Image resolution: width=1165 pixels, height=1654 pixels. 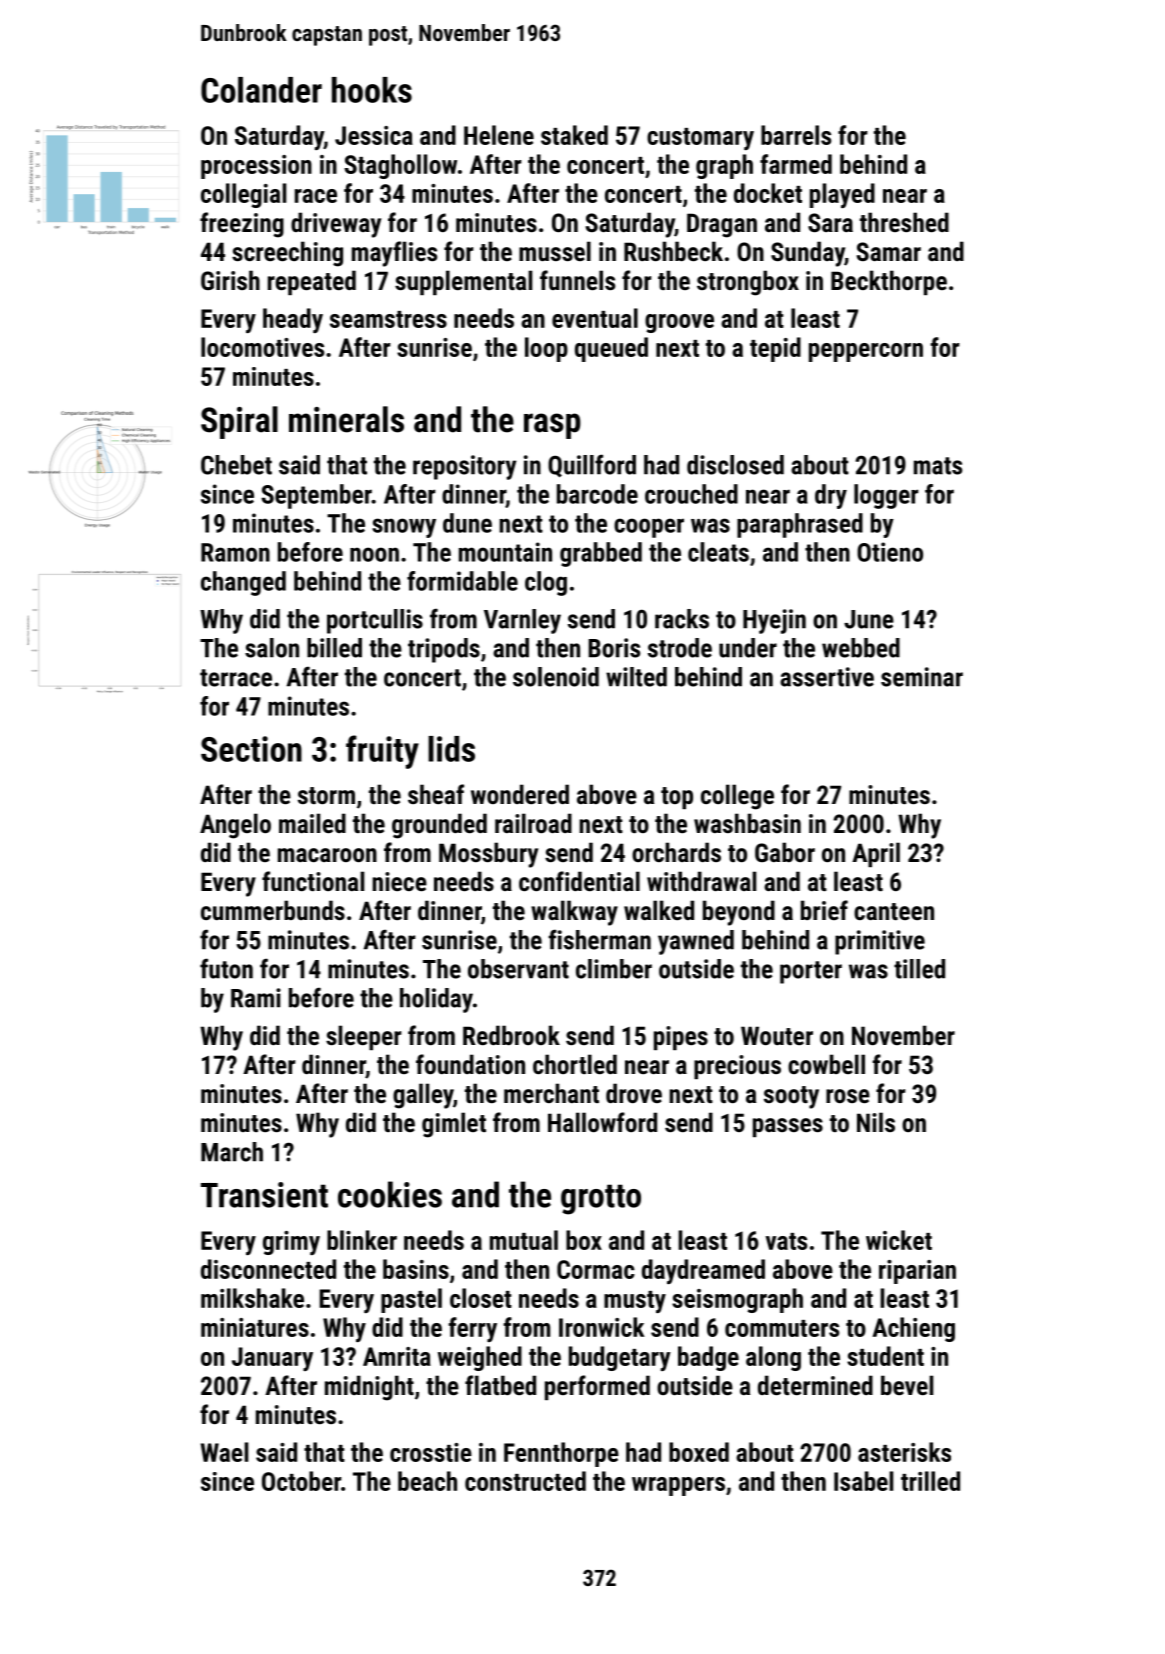 What do you see at coordinates (224, 1452) in the document?
I see `Wael` at bounding box center [224, 1452].
